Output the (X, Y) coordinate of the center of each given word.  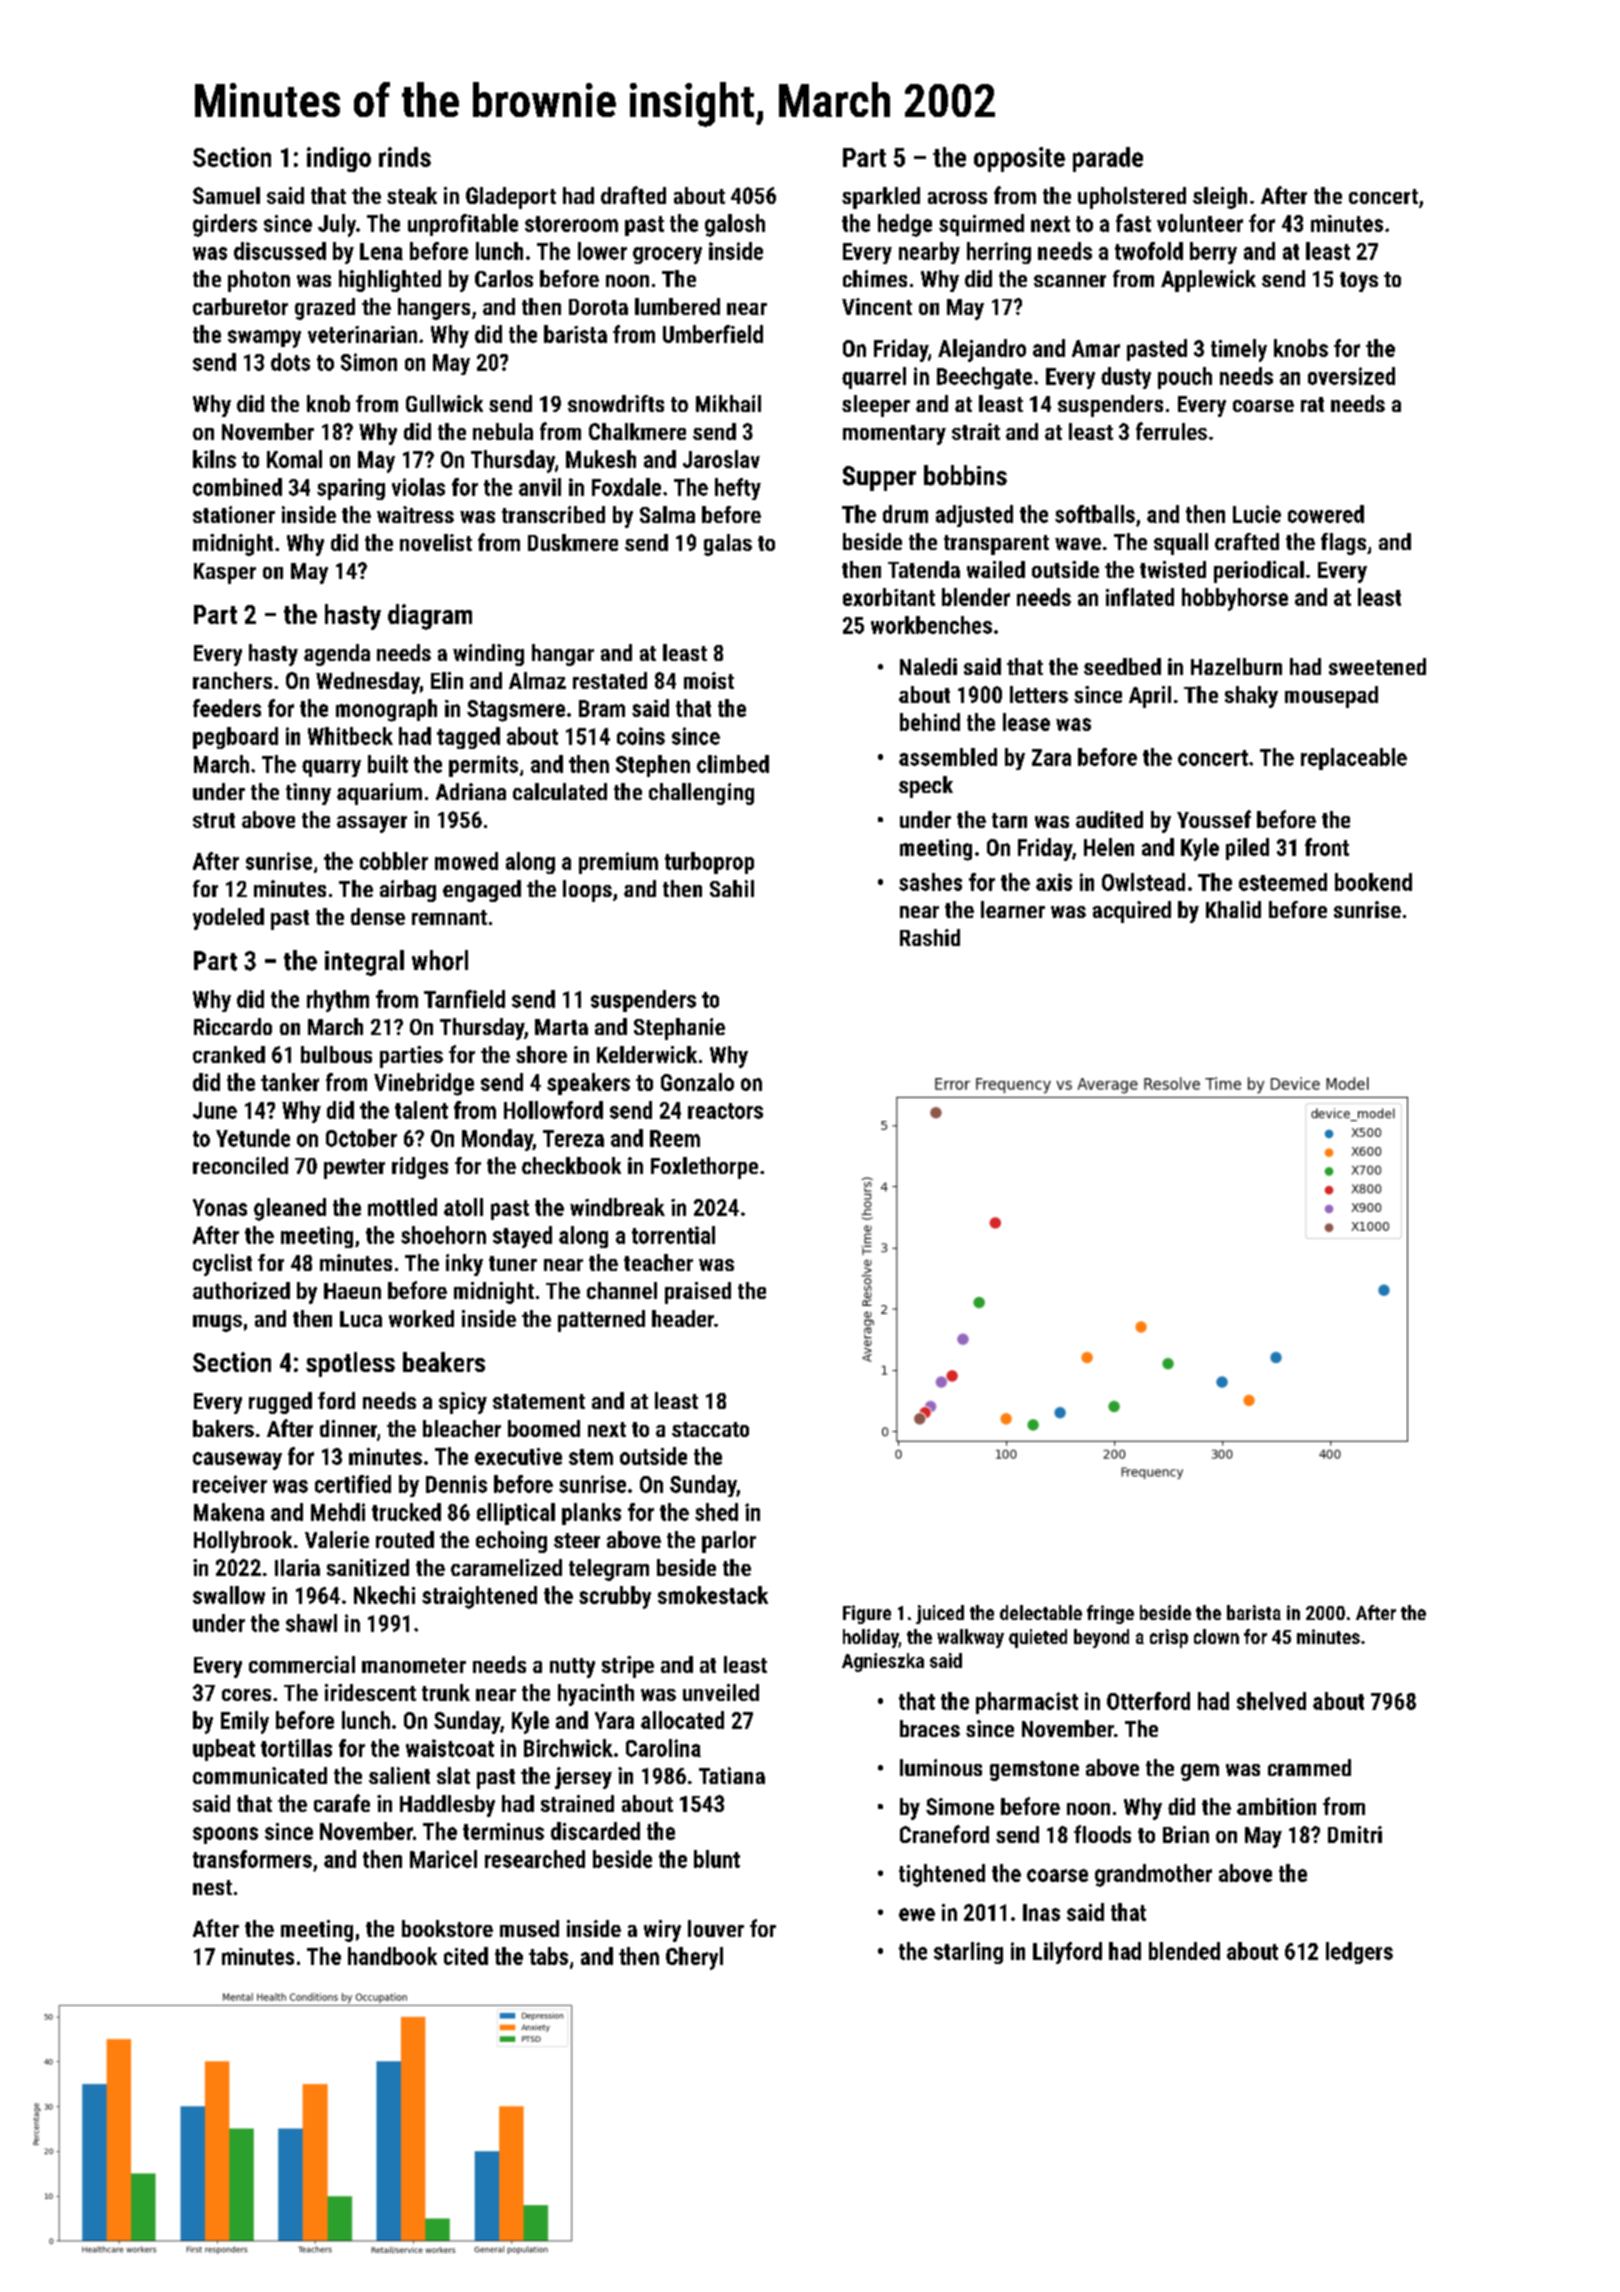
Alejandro (982, 350)
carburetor (240, 306)
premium (618, 863)
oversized (1351, 376)
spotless (350, 1364)
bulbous (336, 1054)
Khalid (1233, 909)
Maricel (443, 1859)
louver (716, 1928)
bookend (1373, 882)
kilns (214, 459)
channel (622, 1290)
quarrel (874, 378)
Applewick (1208, 281)
